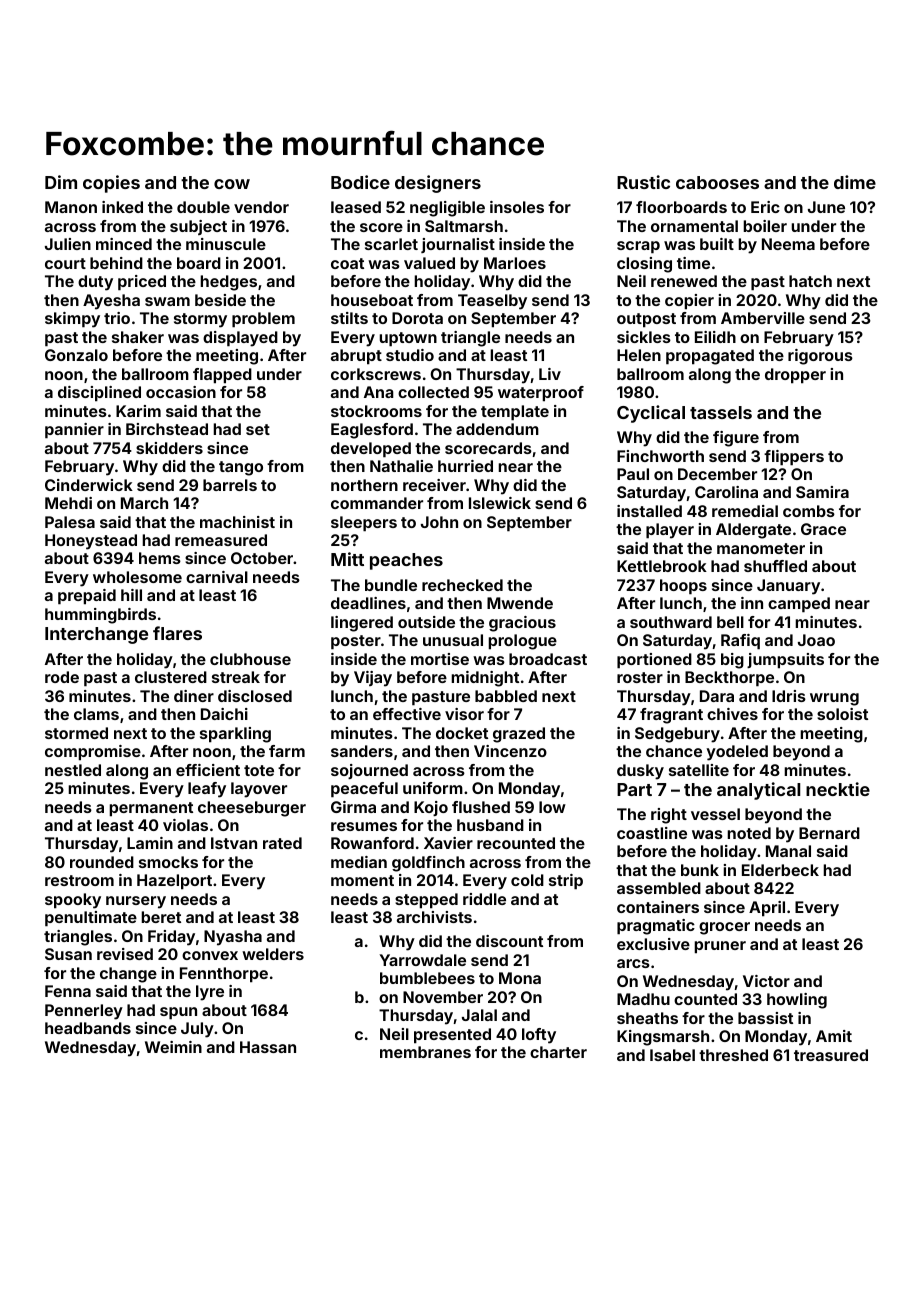 Image resolution: width=924 pixels, height=1308 pixels. What do you see at coordinates (427, 978) in the screenshot?
I see `bumblebees` at bounding box center [427, 978].
